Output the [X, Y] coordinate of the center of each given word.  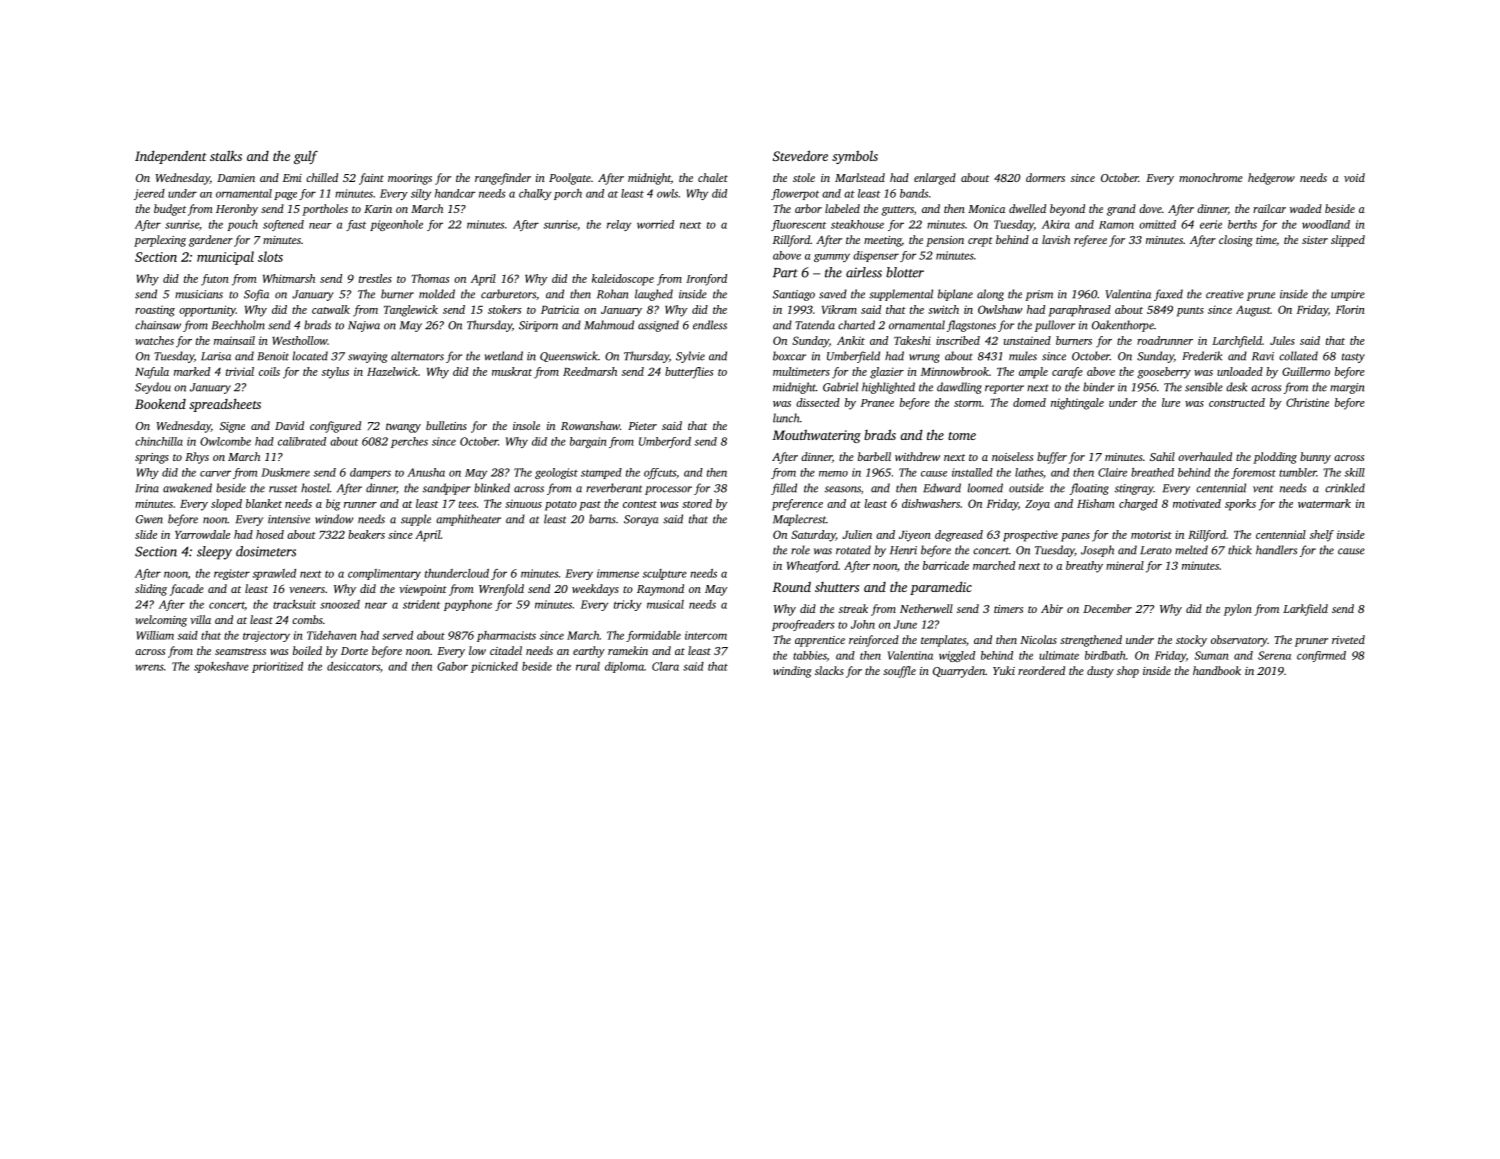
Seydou [153, 388]
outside [1026, 488]
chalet [713, 177]
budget [170, 210]
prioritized [277, 667]
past [590, 506]
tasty [1353, 358]
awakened [187, 488]
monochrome [1211, 177]
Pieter [642, 426]
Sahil [1162, 456]
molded [437, 294]
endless [710, 325]
